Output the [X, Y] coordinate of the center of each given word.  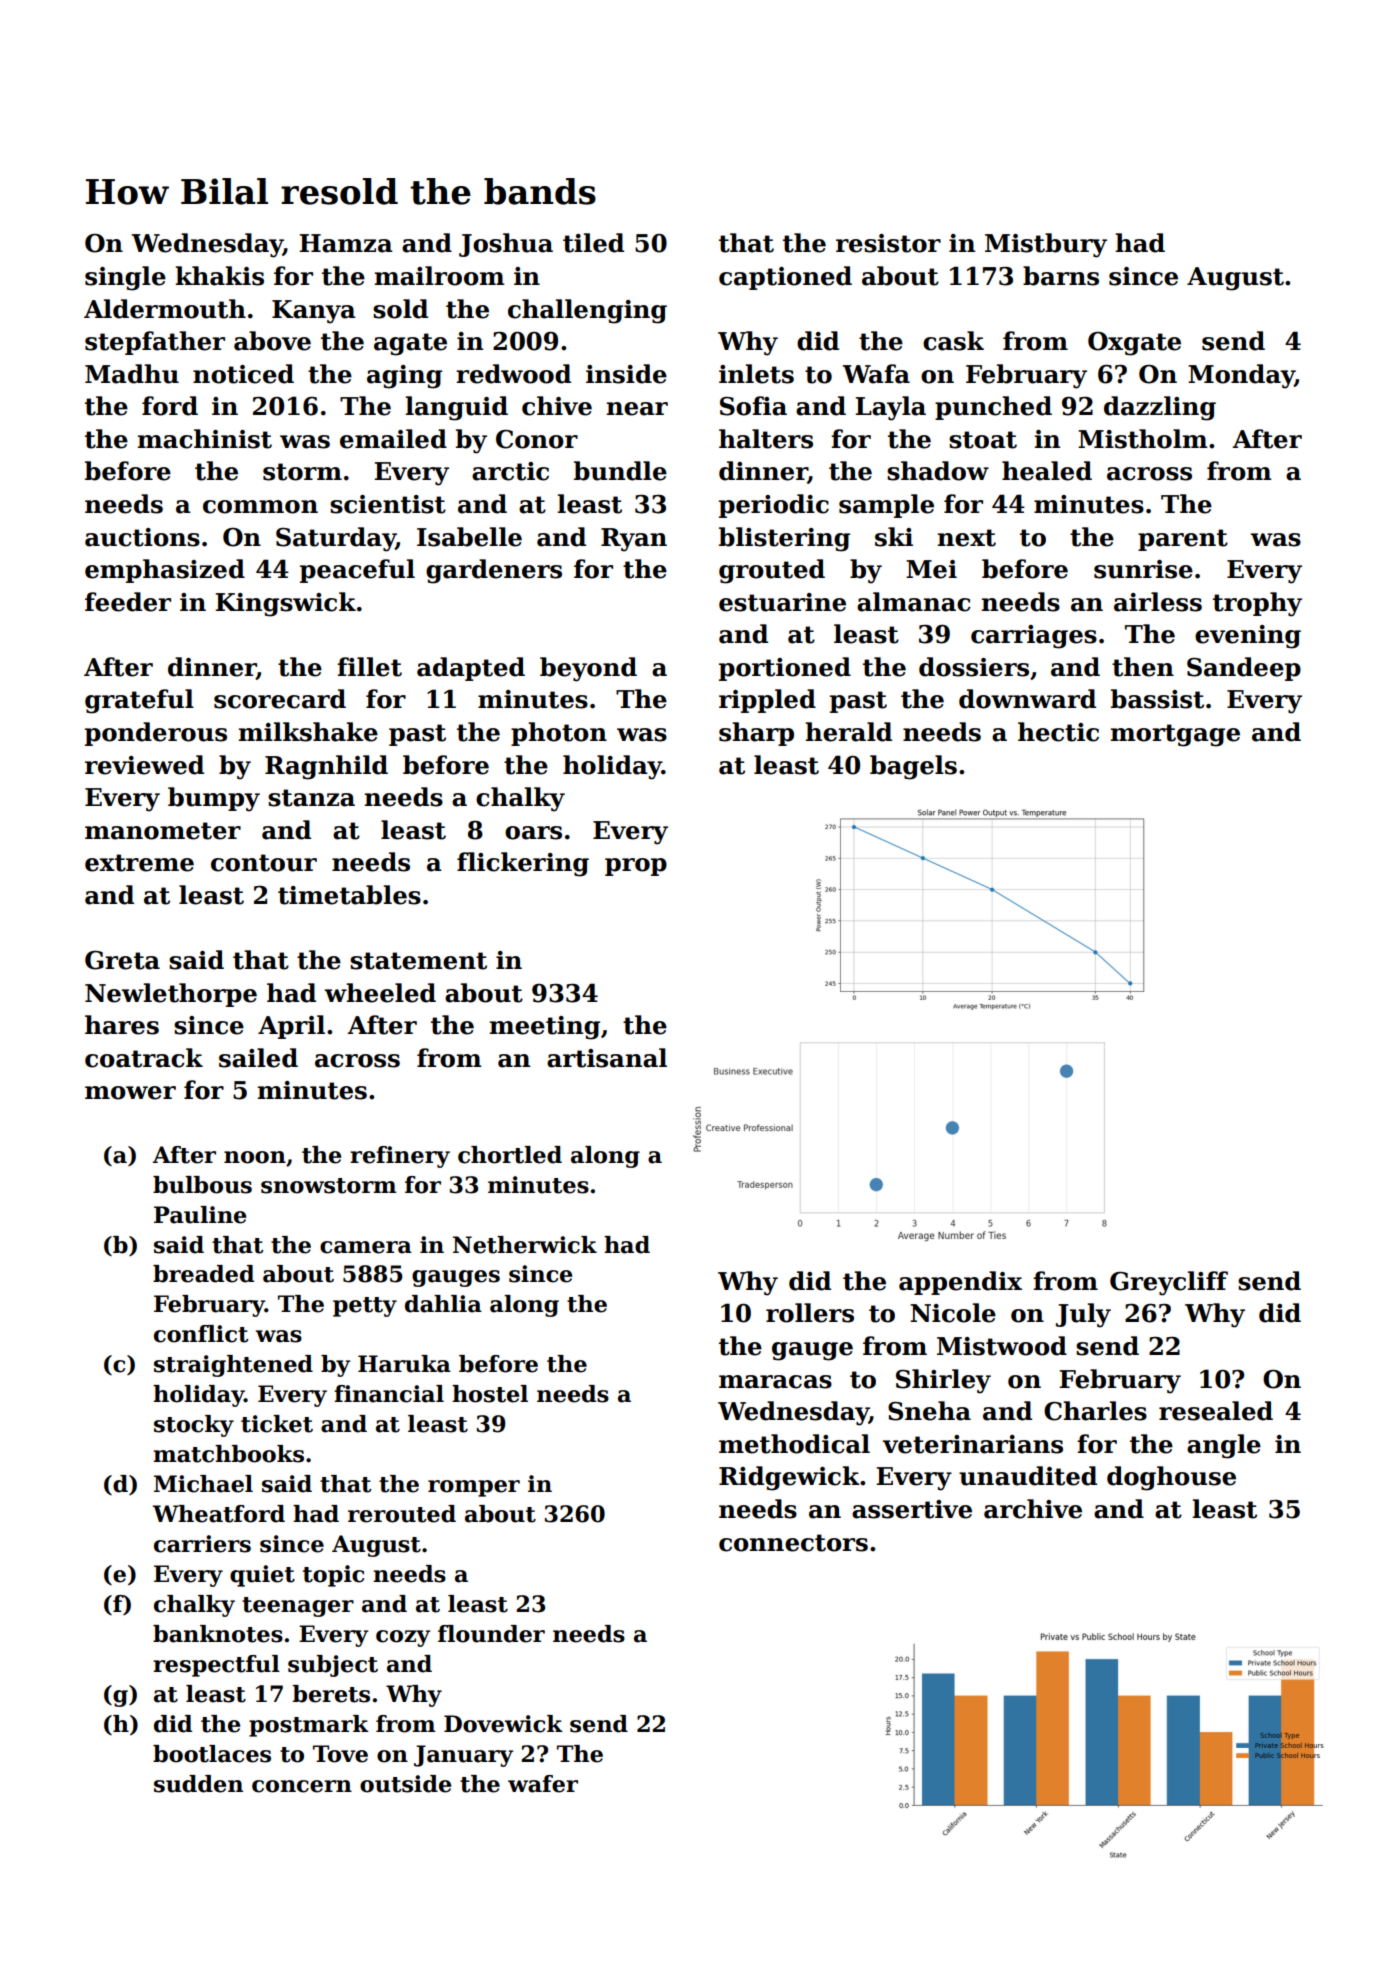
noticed [243, 374]
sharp [756, 734]
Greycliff [1169, 1283]
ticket [277, 1424]
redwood [513, 374]
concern [302, 1786]
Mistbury [1046, 245]
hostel [490, 1394]
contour [264, 863]
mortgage [1175, 735]
